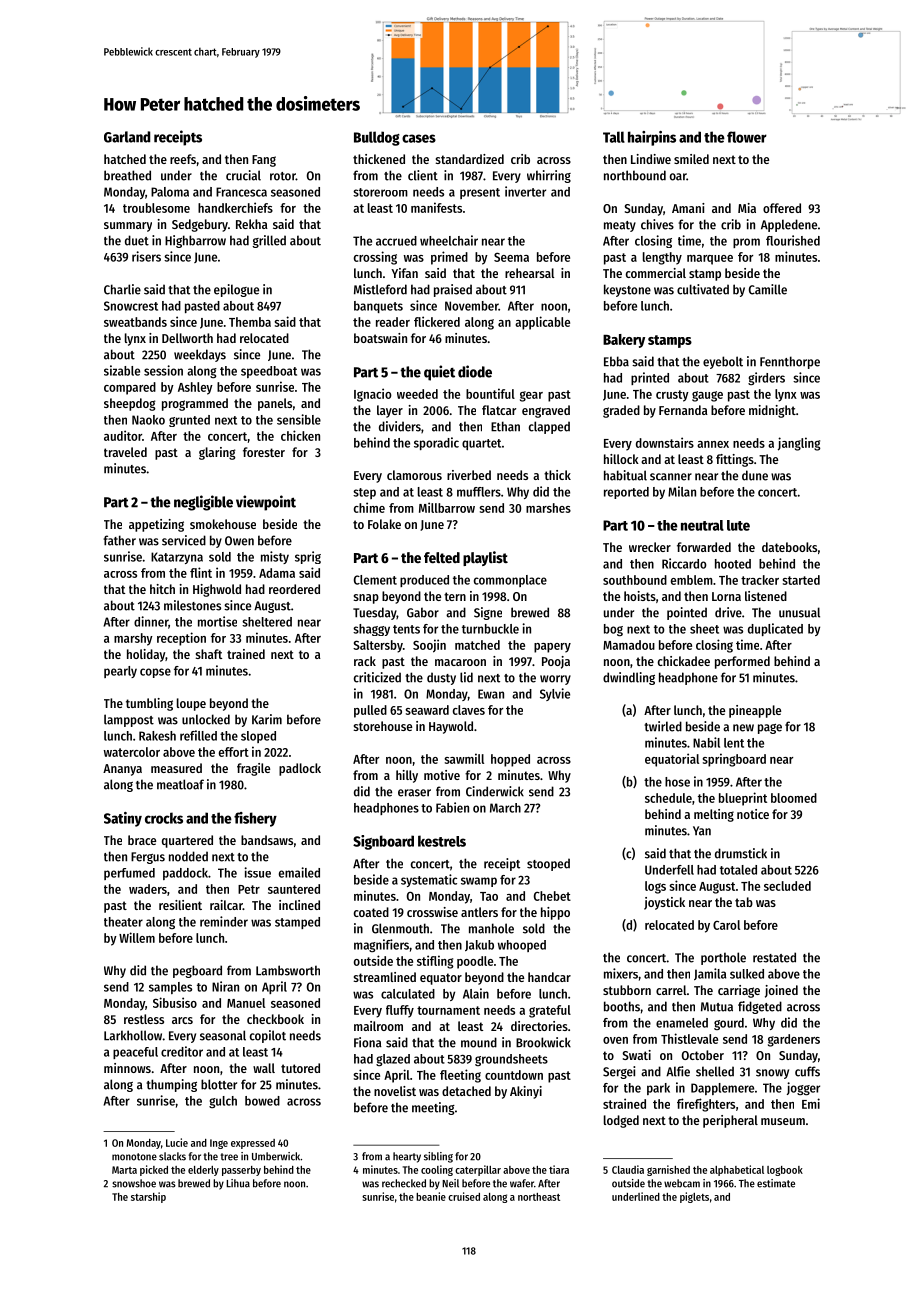 The height and width of the screenshot is (1308, 924). I want to click on thumping, so click(171, 1085).
